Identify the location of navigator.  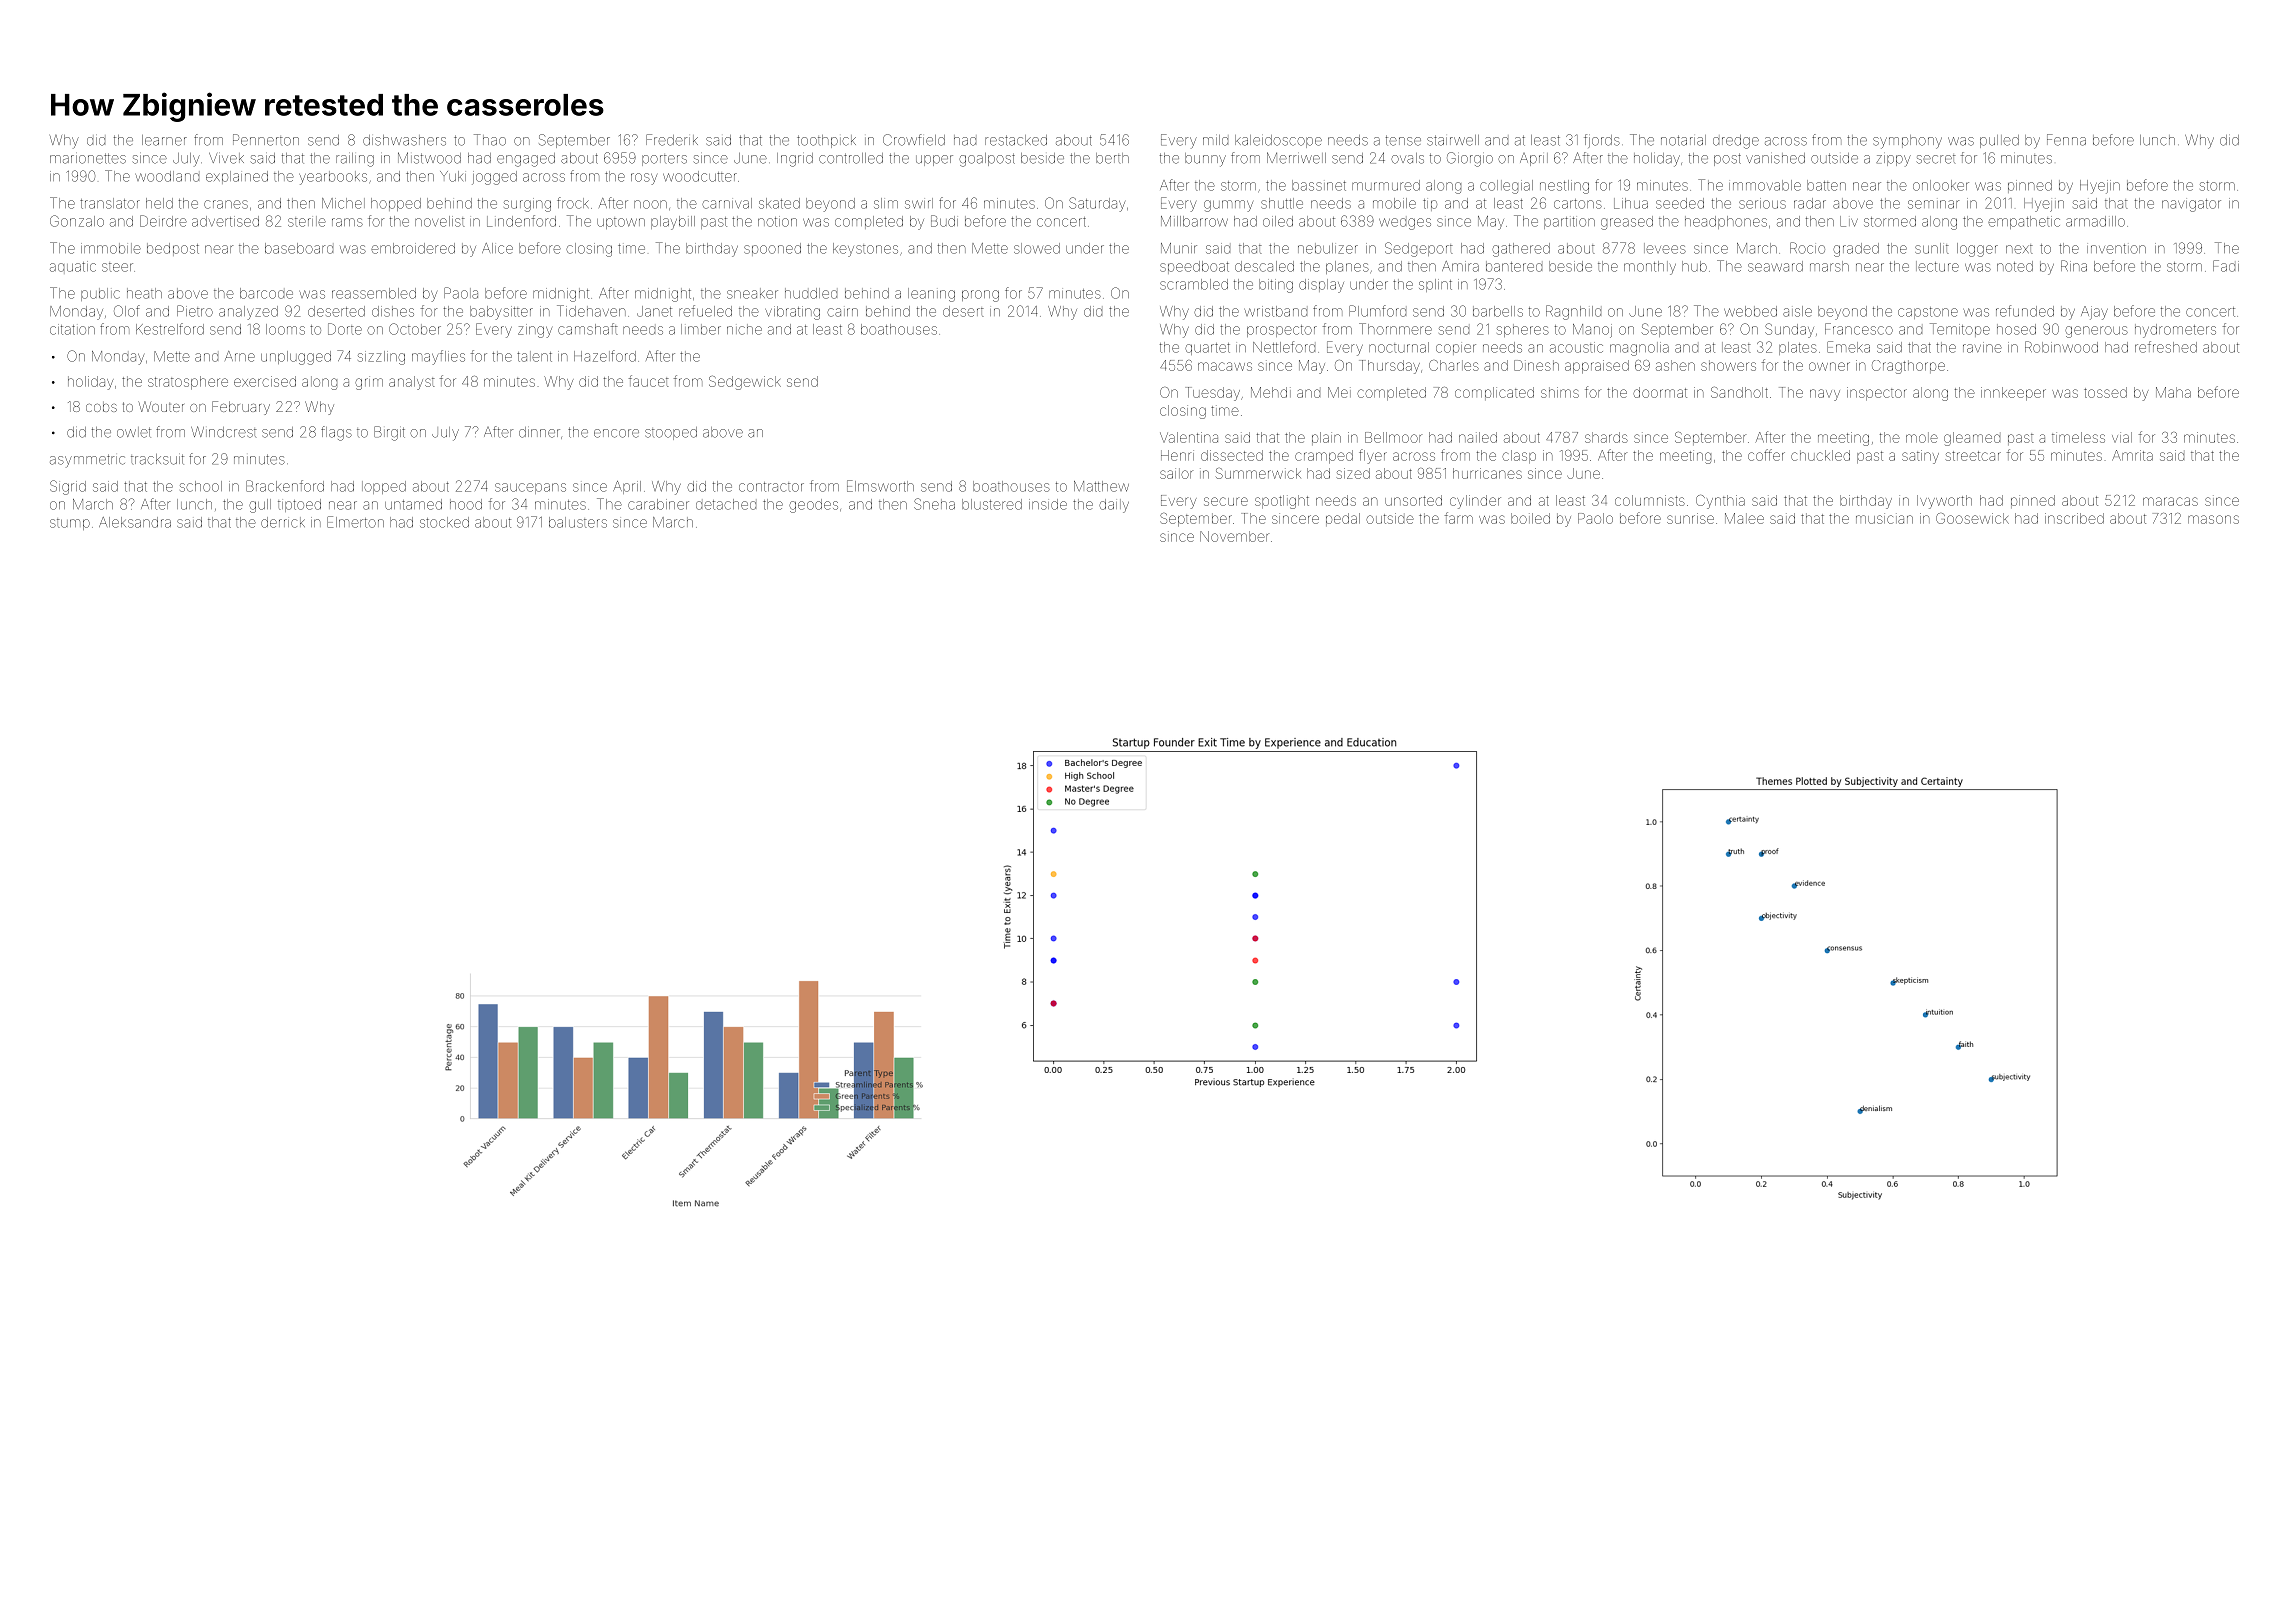
(2191, 205).
